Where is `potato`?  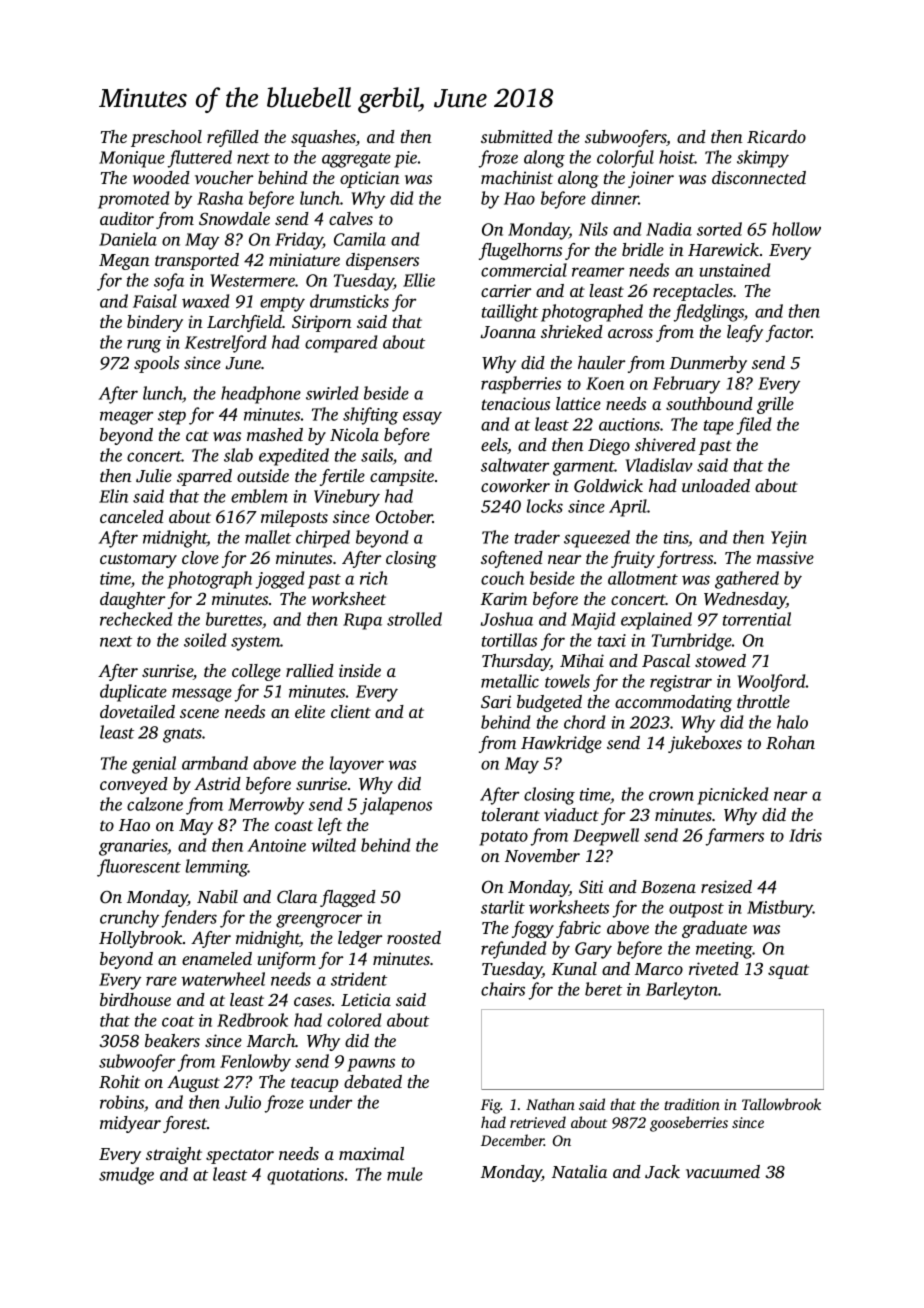
potato is located at coordinates (503, 838).
